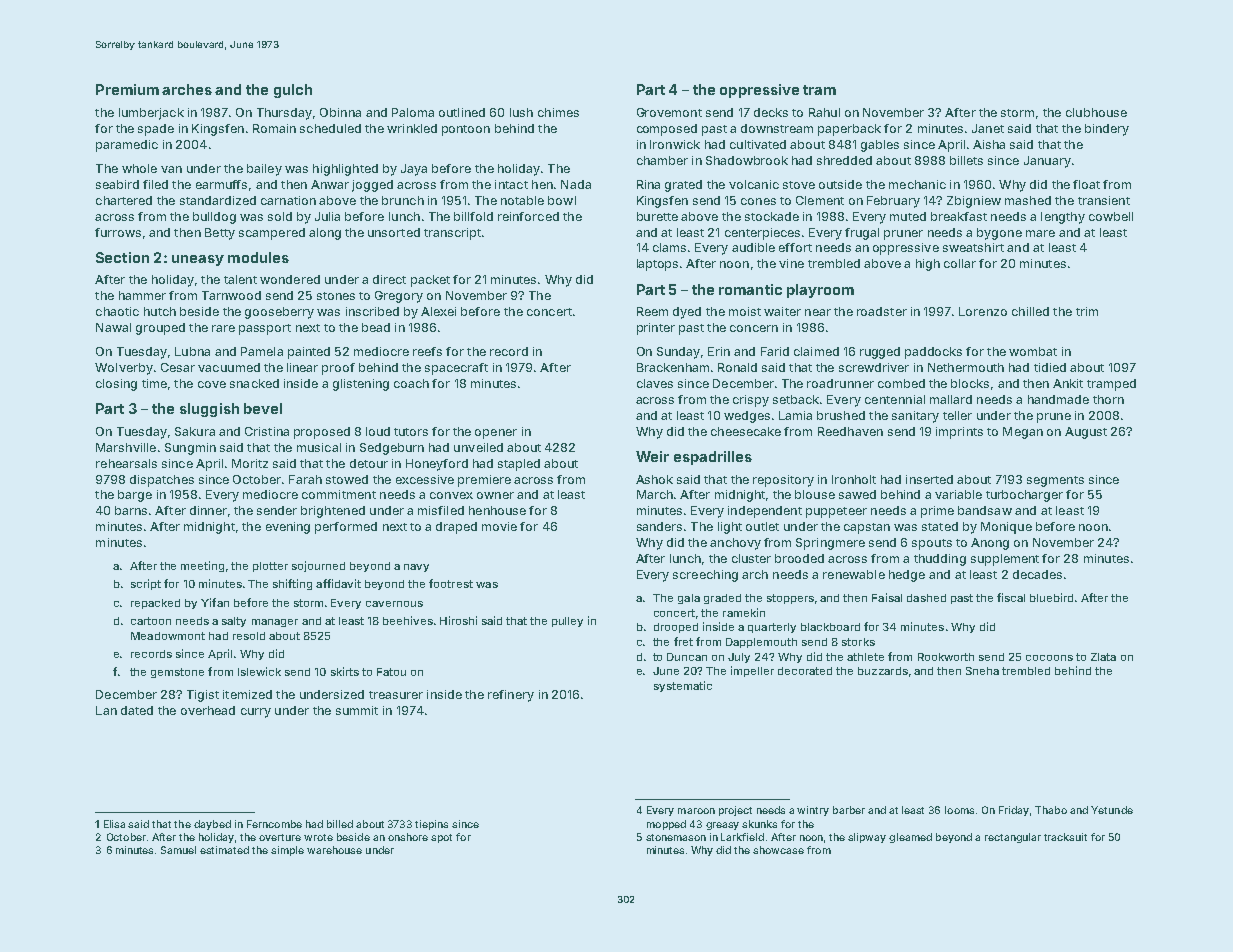  Describe the element at coordinates (735, 811) in the screenshot. I see `project` at that location.
